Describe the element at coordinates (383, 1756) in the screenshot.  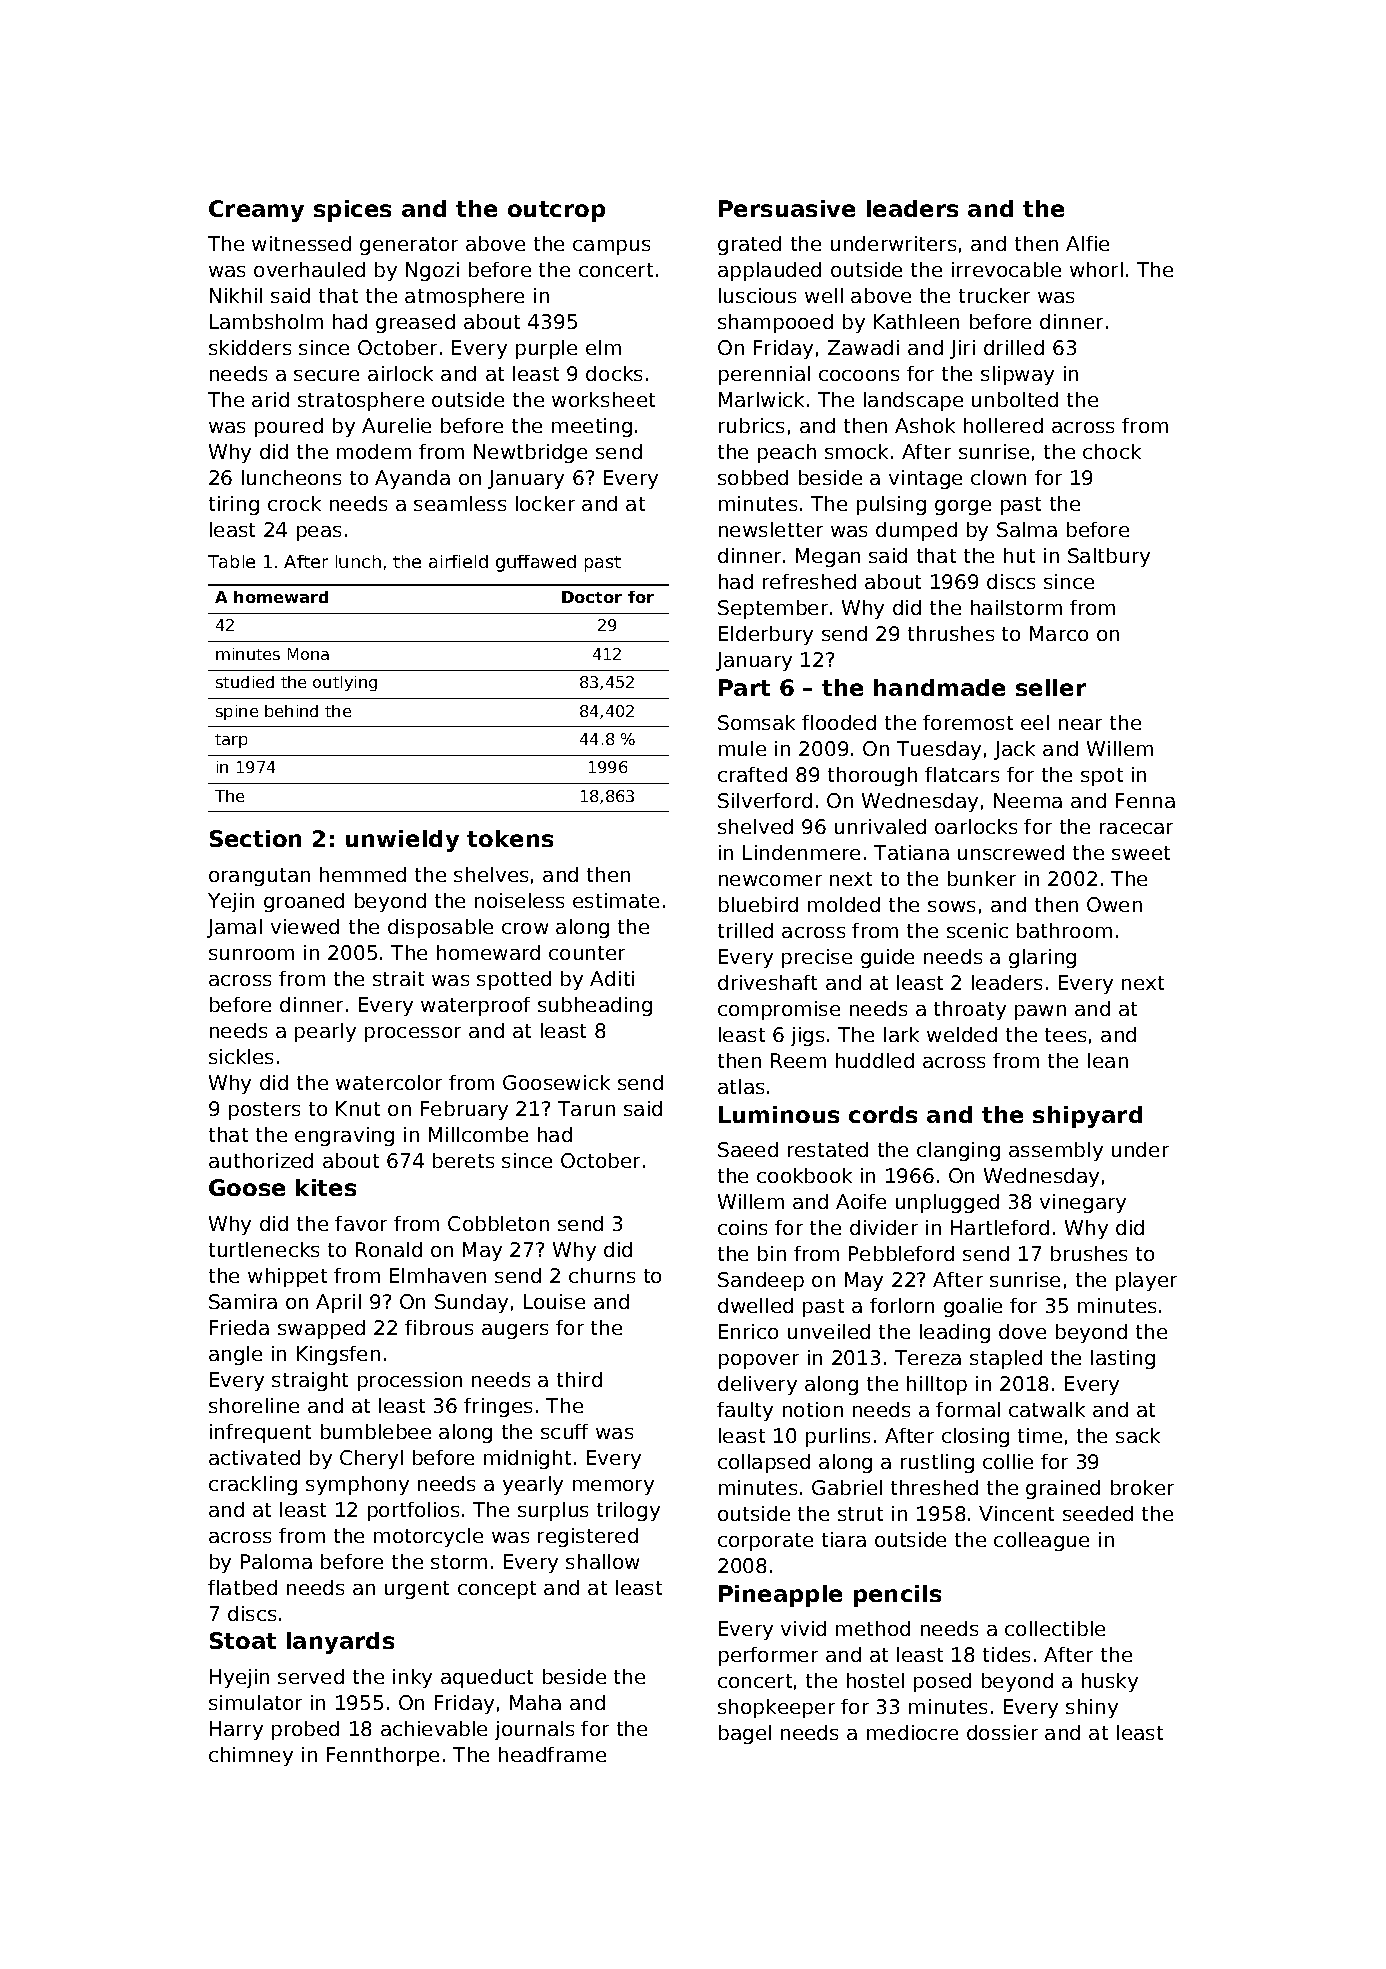
I see `Fennthorpe` at that location.
